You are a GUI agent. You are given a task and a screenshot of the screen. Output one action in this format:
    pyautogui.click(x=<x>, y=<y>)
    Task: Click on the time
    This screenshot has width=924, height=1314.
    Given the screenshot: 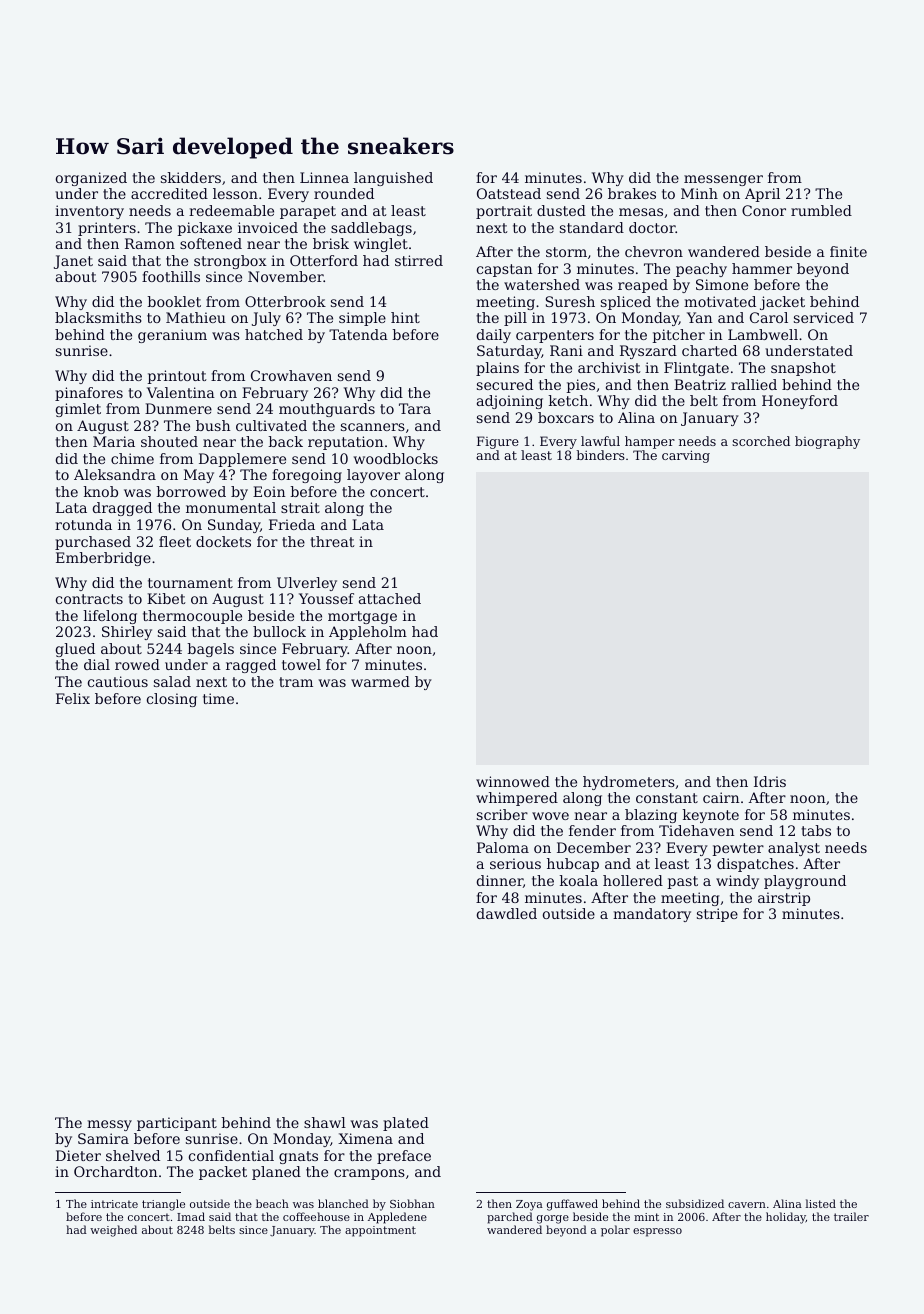 What is the action you would take?
    pyautogui.click(x=218, y=698)
